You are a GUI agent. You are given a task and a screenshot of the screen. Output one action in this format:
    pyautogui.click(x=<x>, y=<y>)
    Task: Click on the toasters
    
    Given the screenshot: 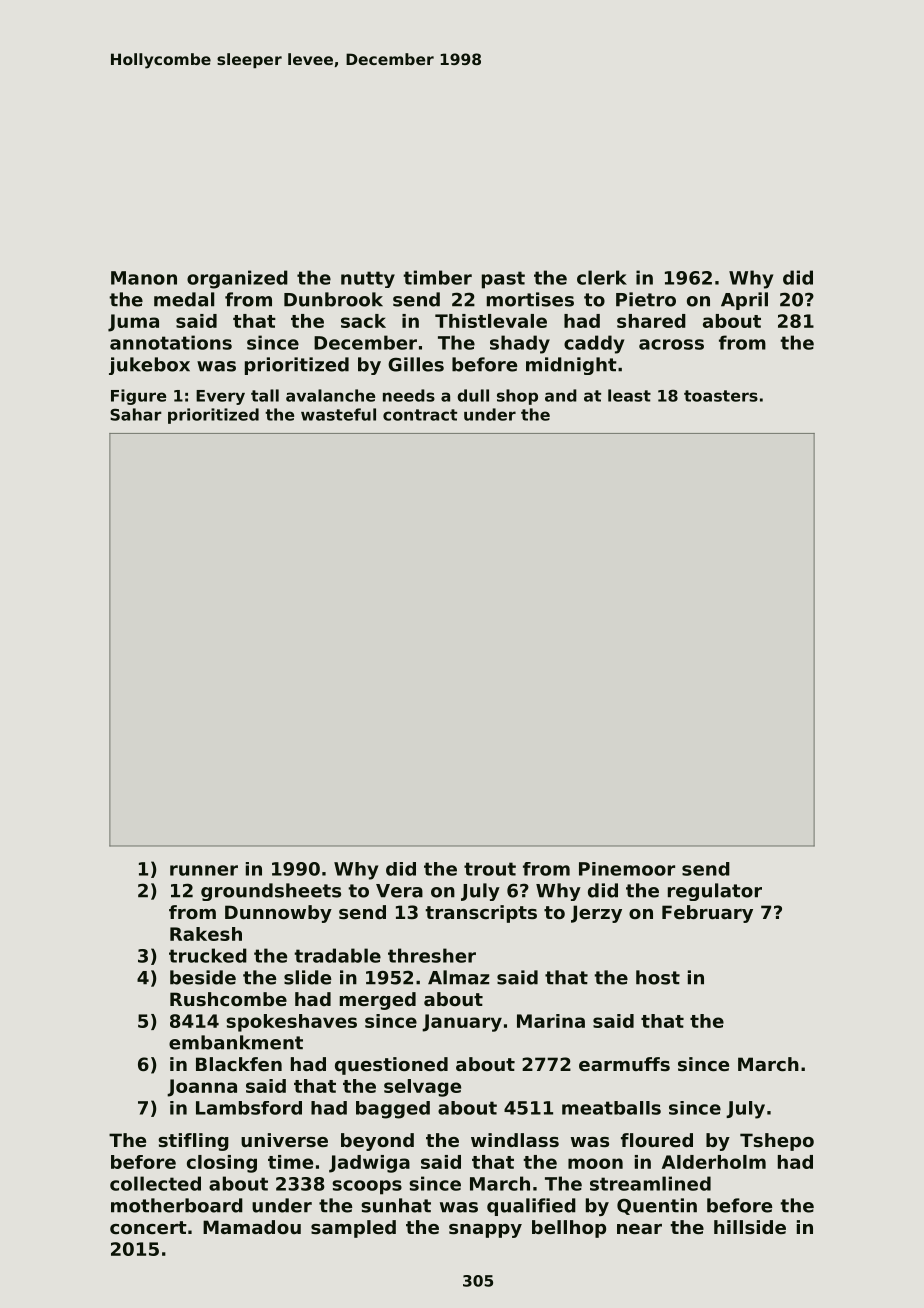 What is the action you would take?
    pyautogui.click(x=721, y=396)
